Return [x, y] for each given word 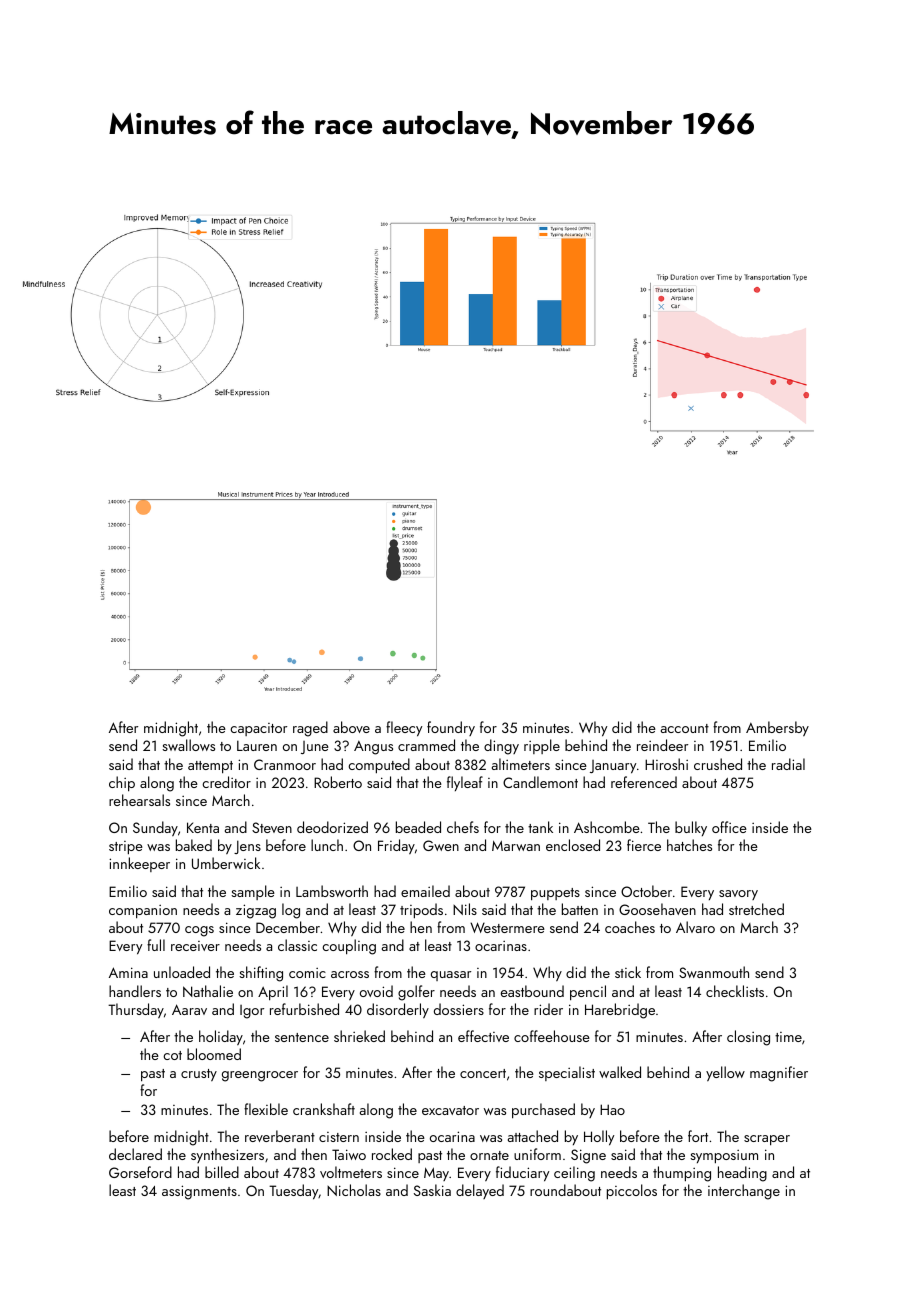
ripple [542, 746]
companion [143, 911]
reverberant [280, 1136]
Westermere [507, 927]
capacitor [258, 729]
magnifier [779, 1074]
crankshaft [324, 1109]
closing [748, 1038]
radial [788, 764]
